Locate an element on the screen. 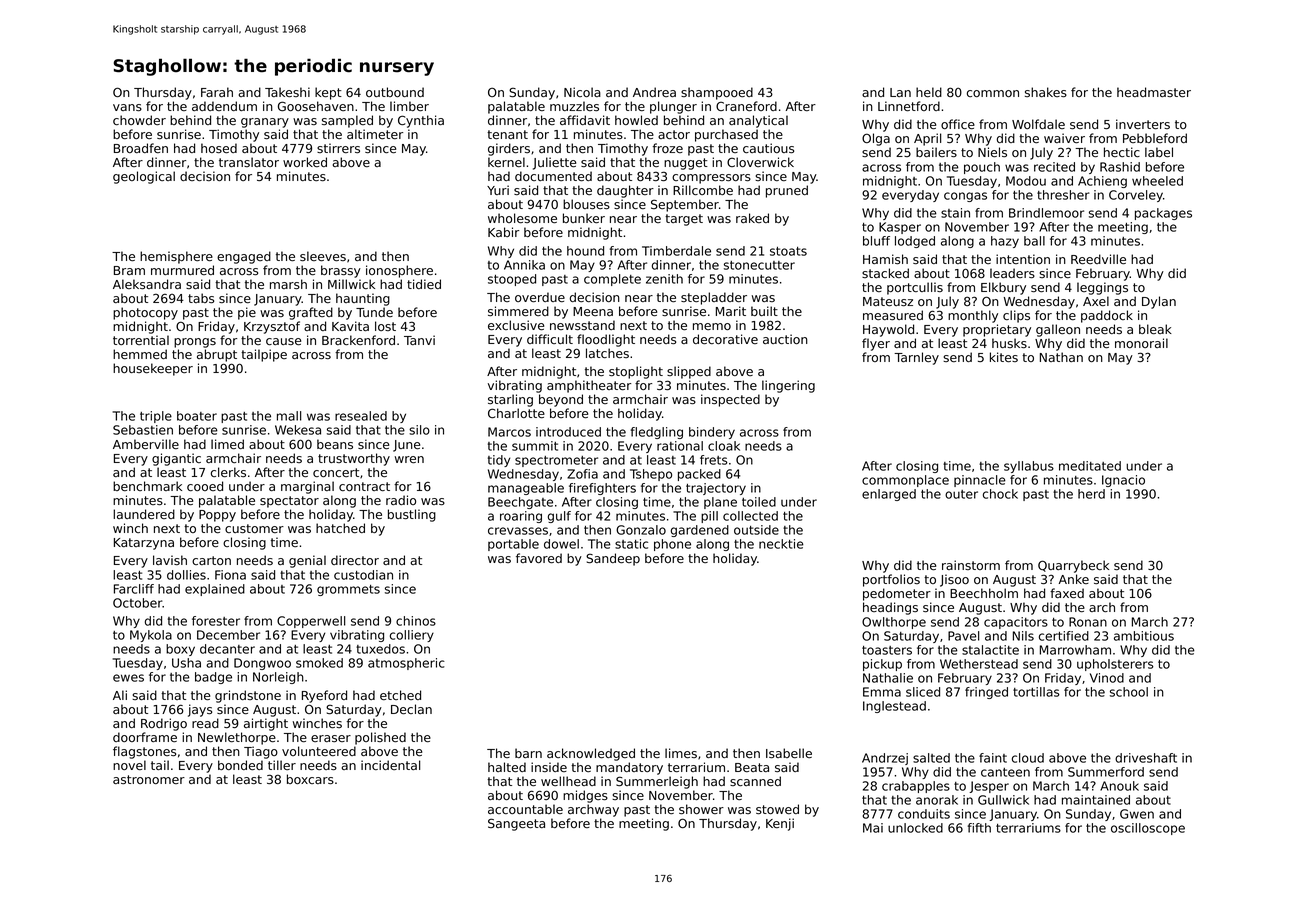 Image resolution: width=1308 pixels, height=924 pixels. Anouk is located at coordinates (1119, 786).
